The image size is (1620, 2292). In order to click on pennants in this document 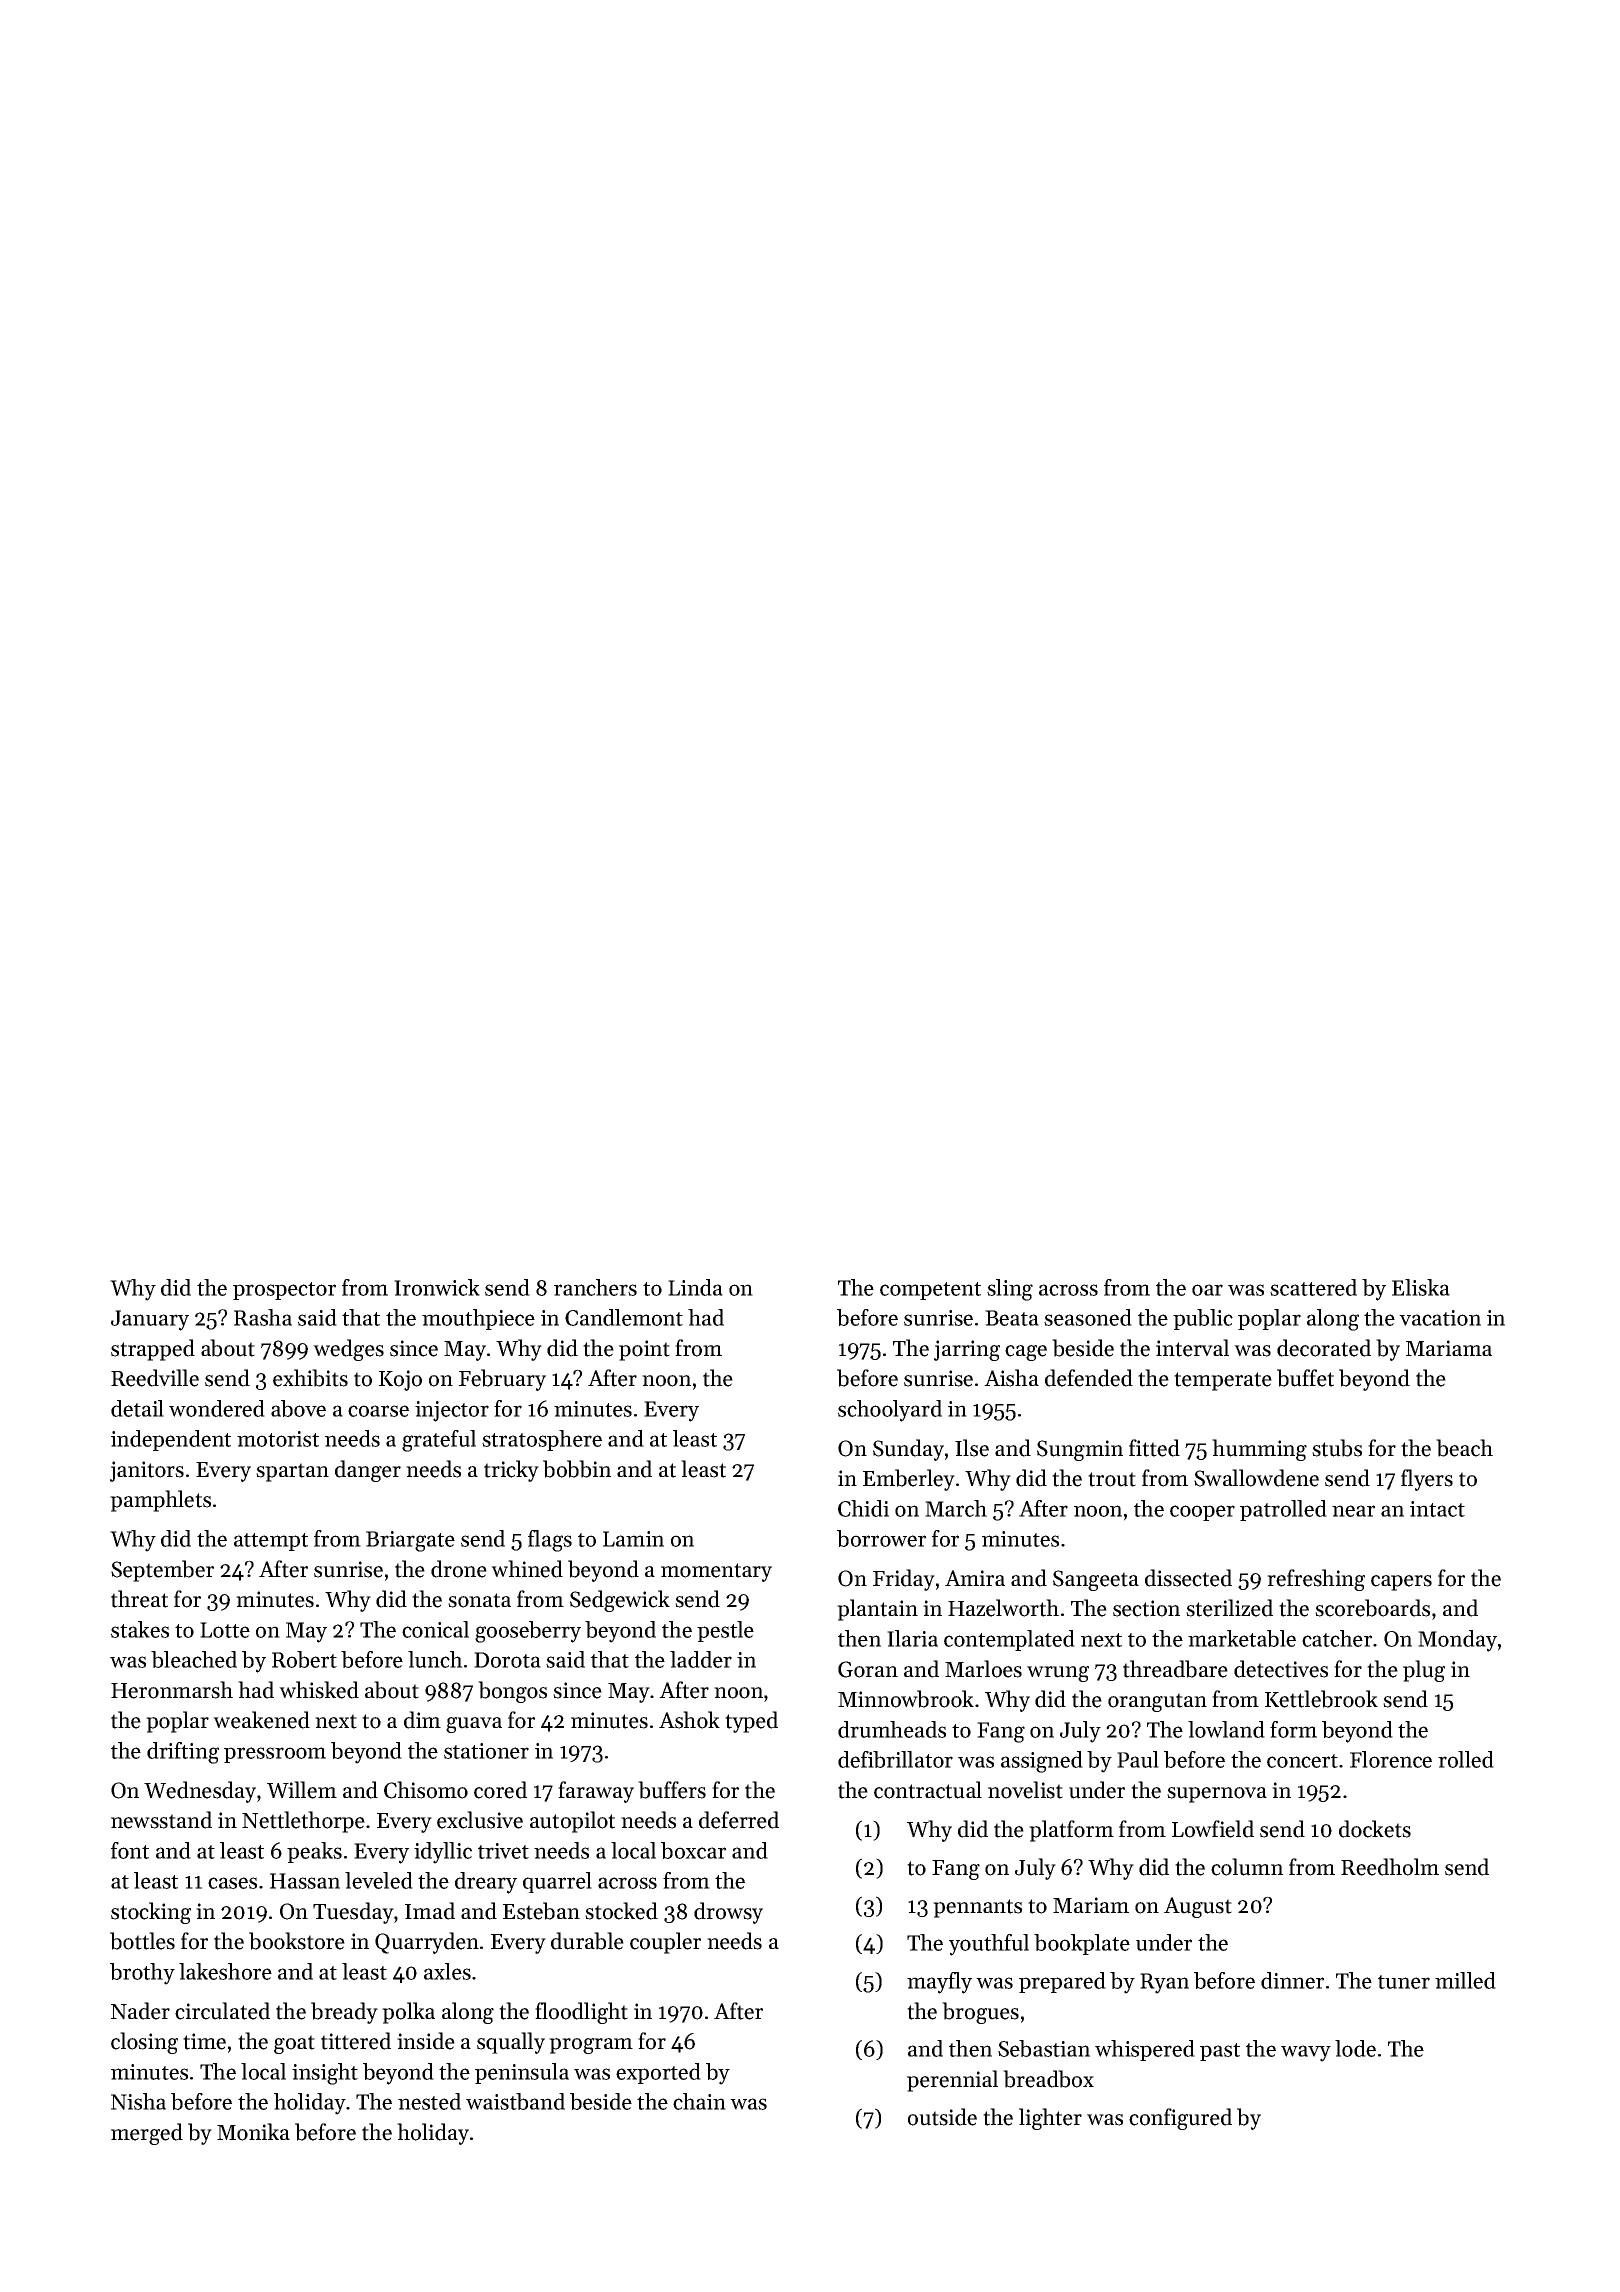, I will do `click(977, 1908)`.
